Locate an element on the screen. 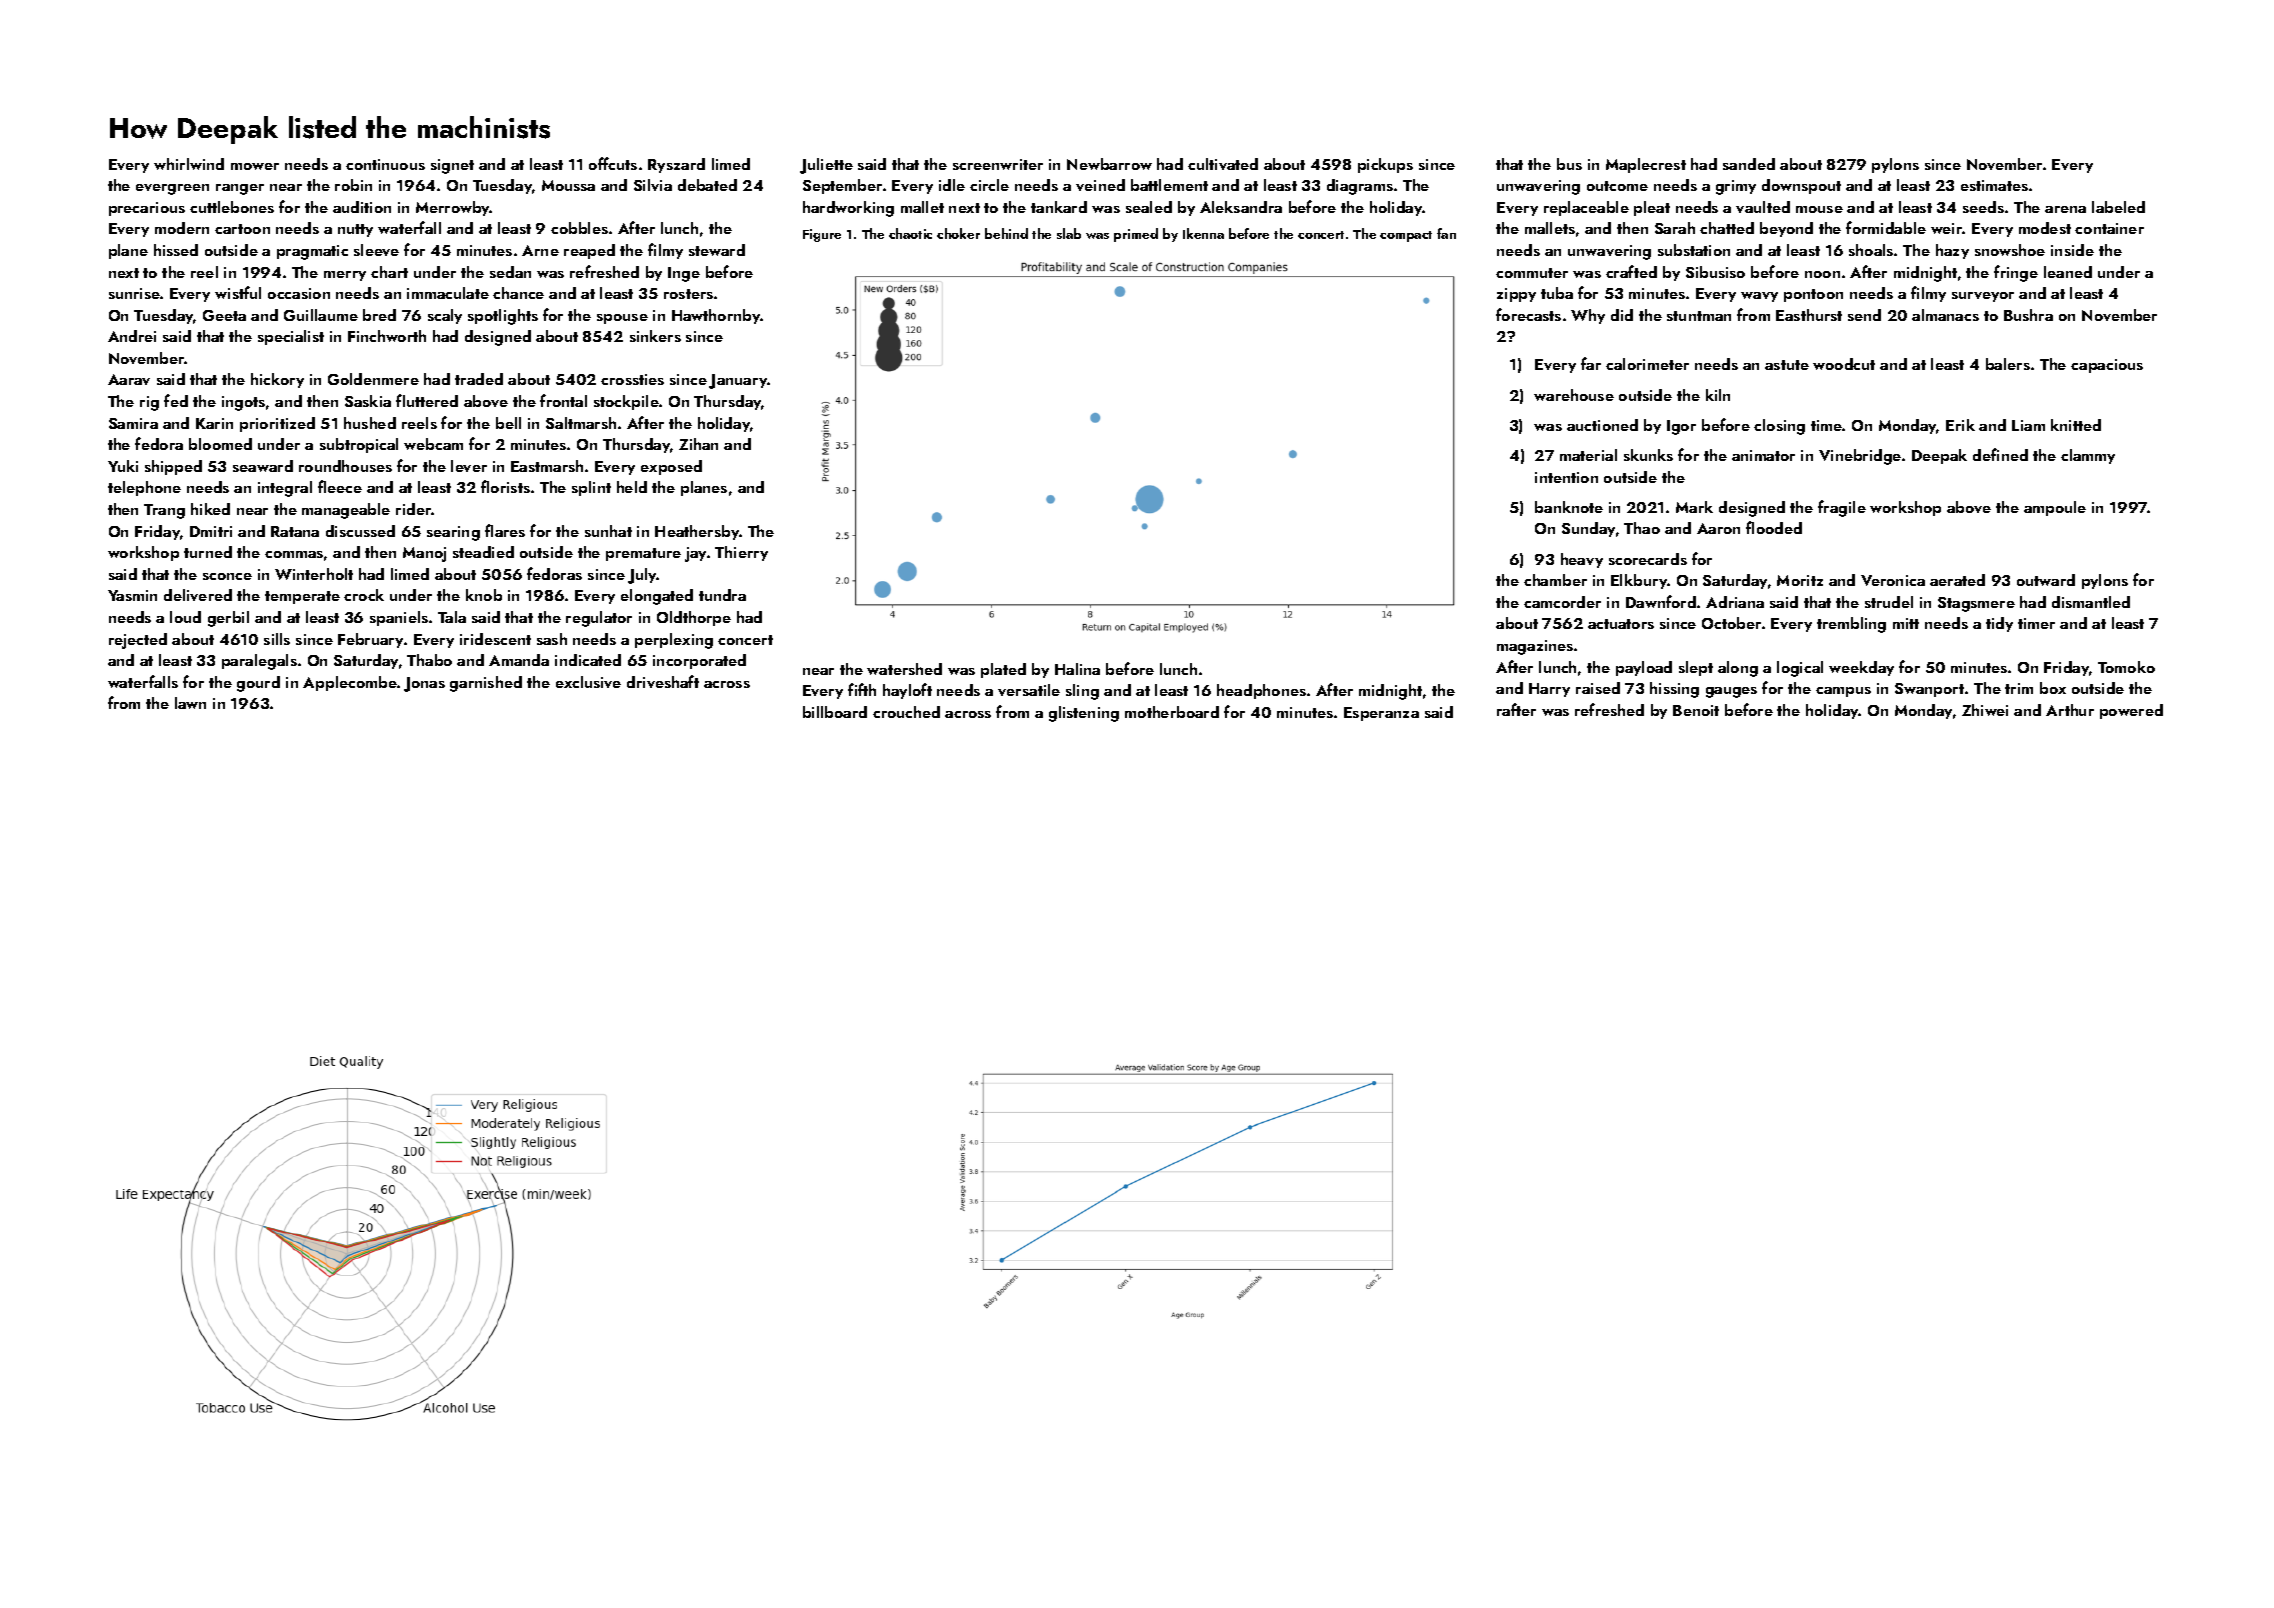 The width and height of the screenshot is (2274, 1608). loud is located at coordinates (185, 617).
